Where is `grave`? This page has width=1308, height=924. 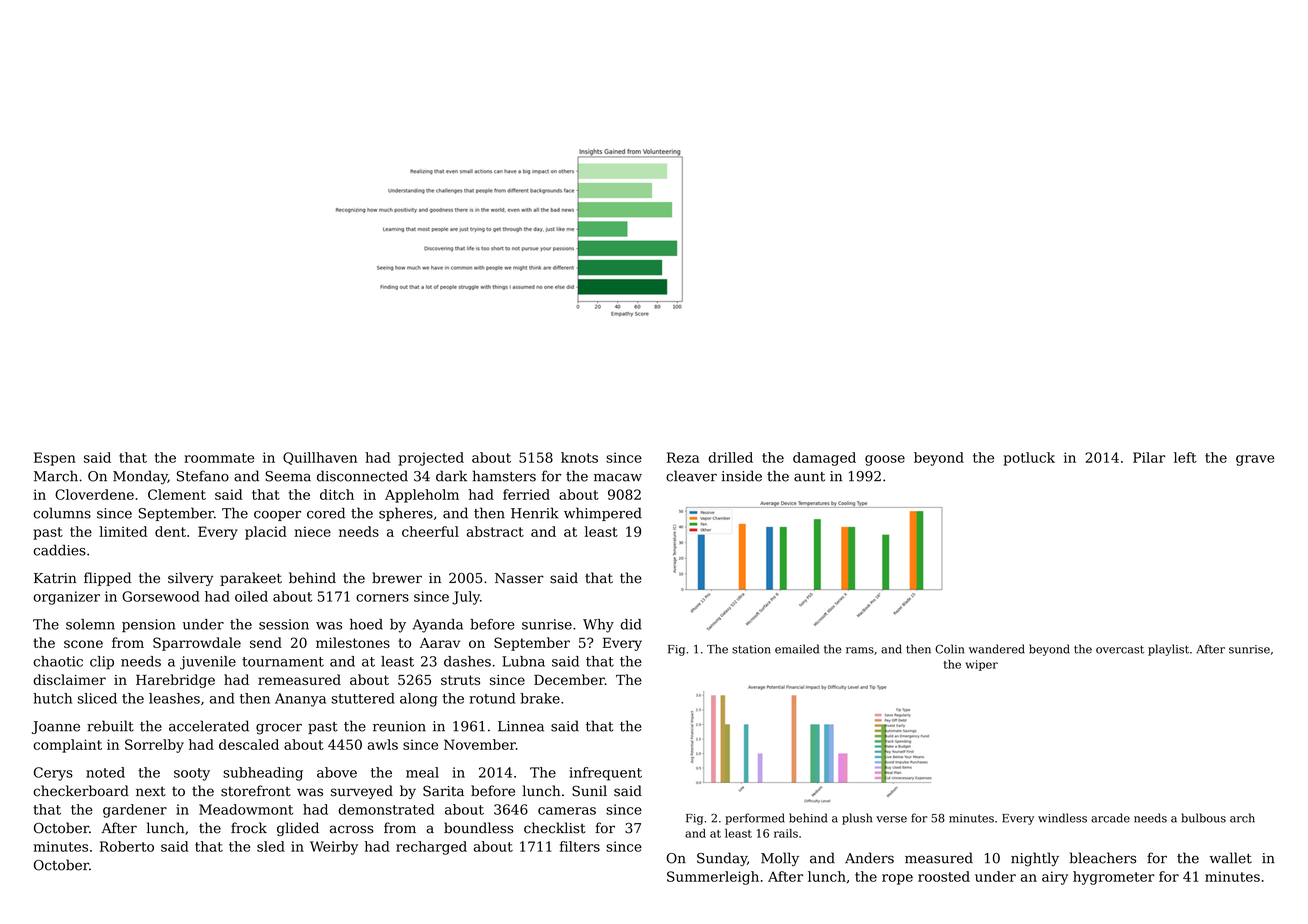
grave is located at coordinates (1255, 460).
